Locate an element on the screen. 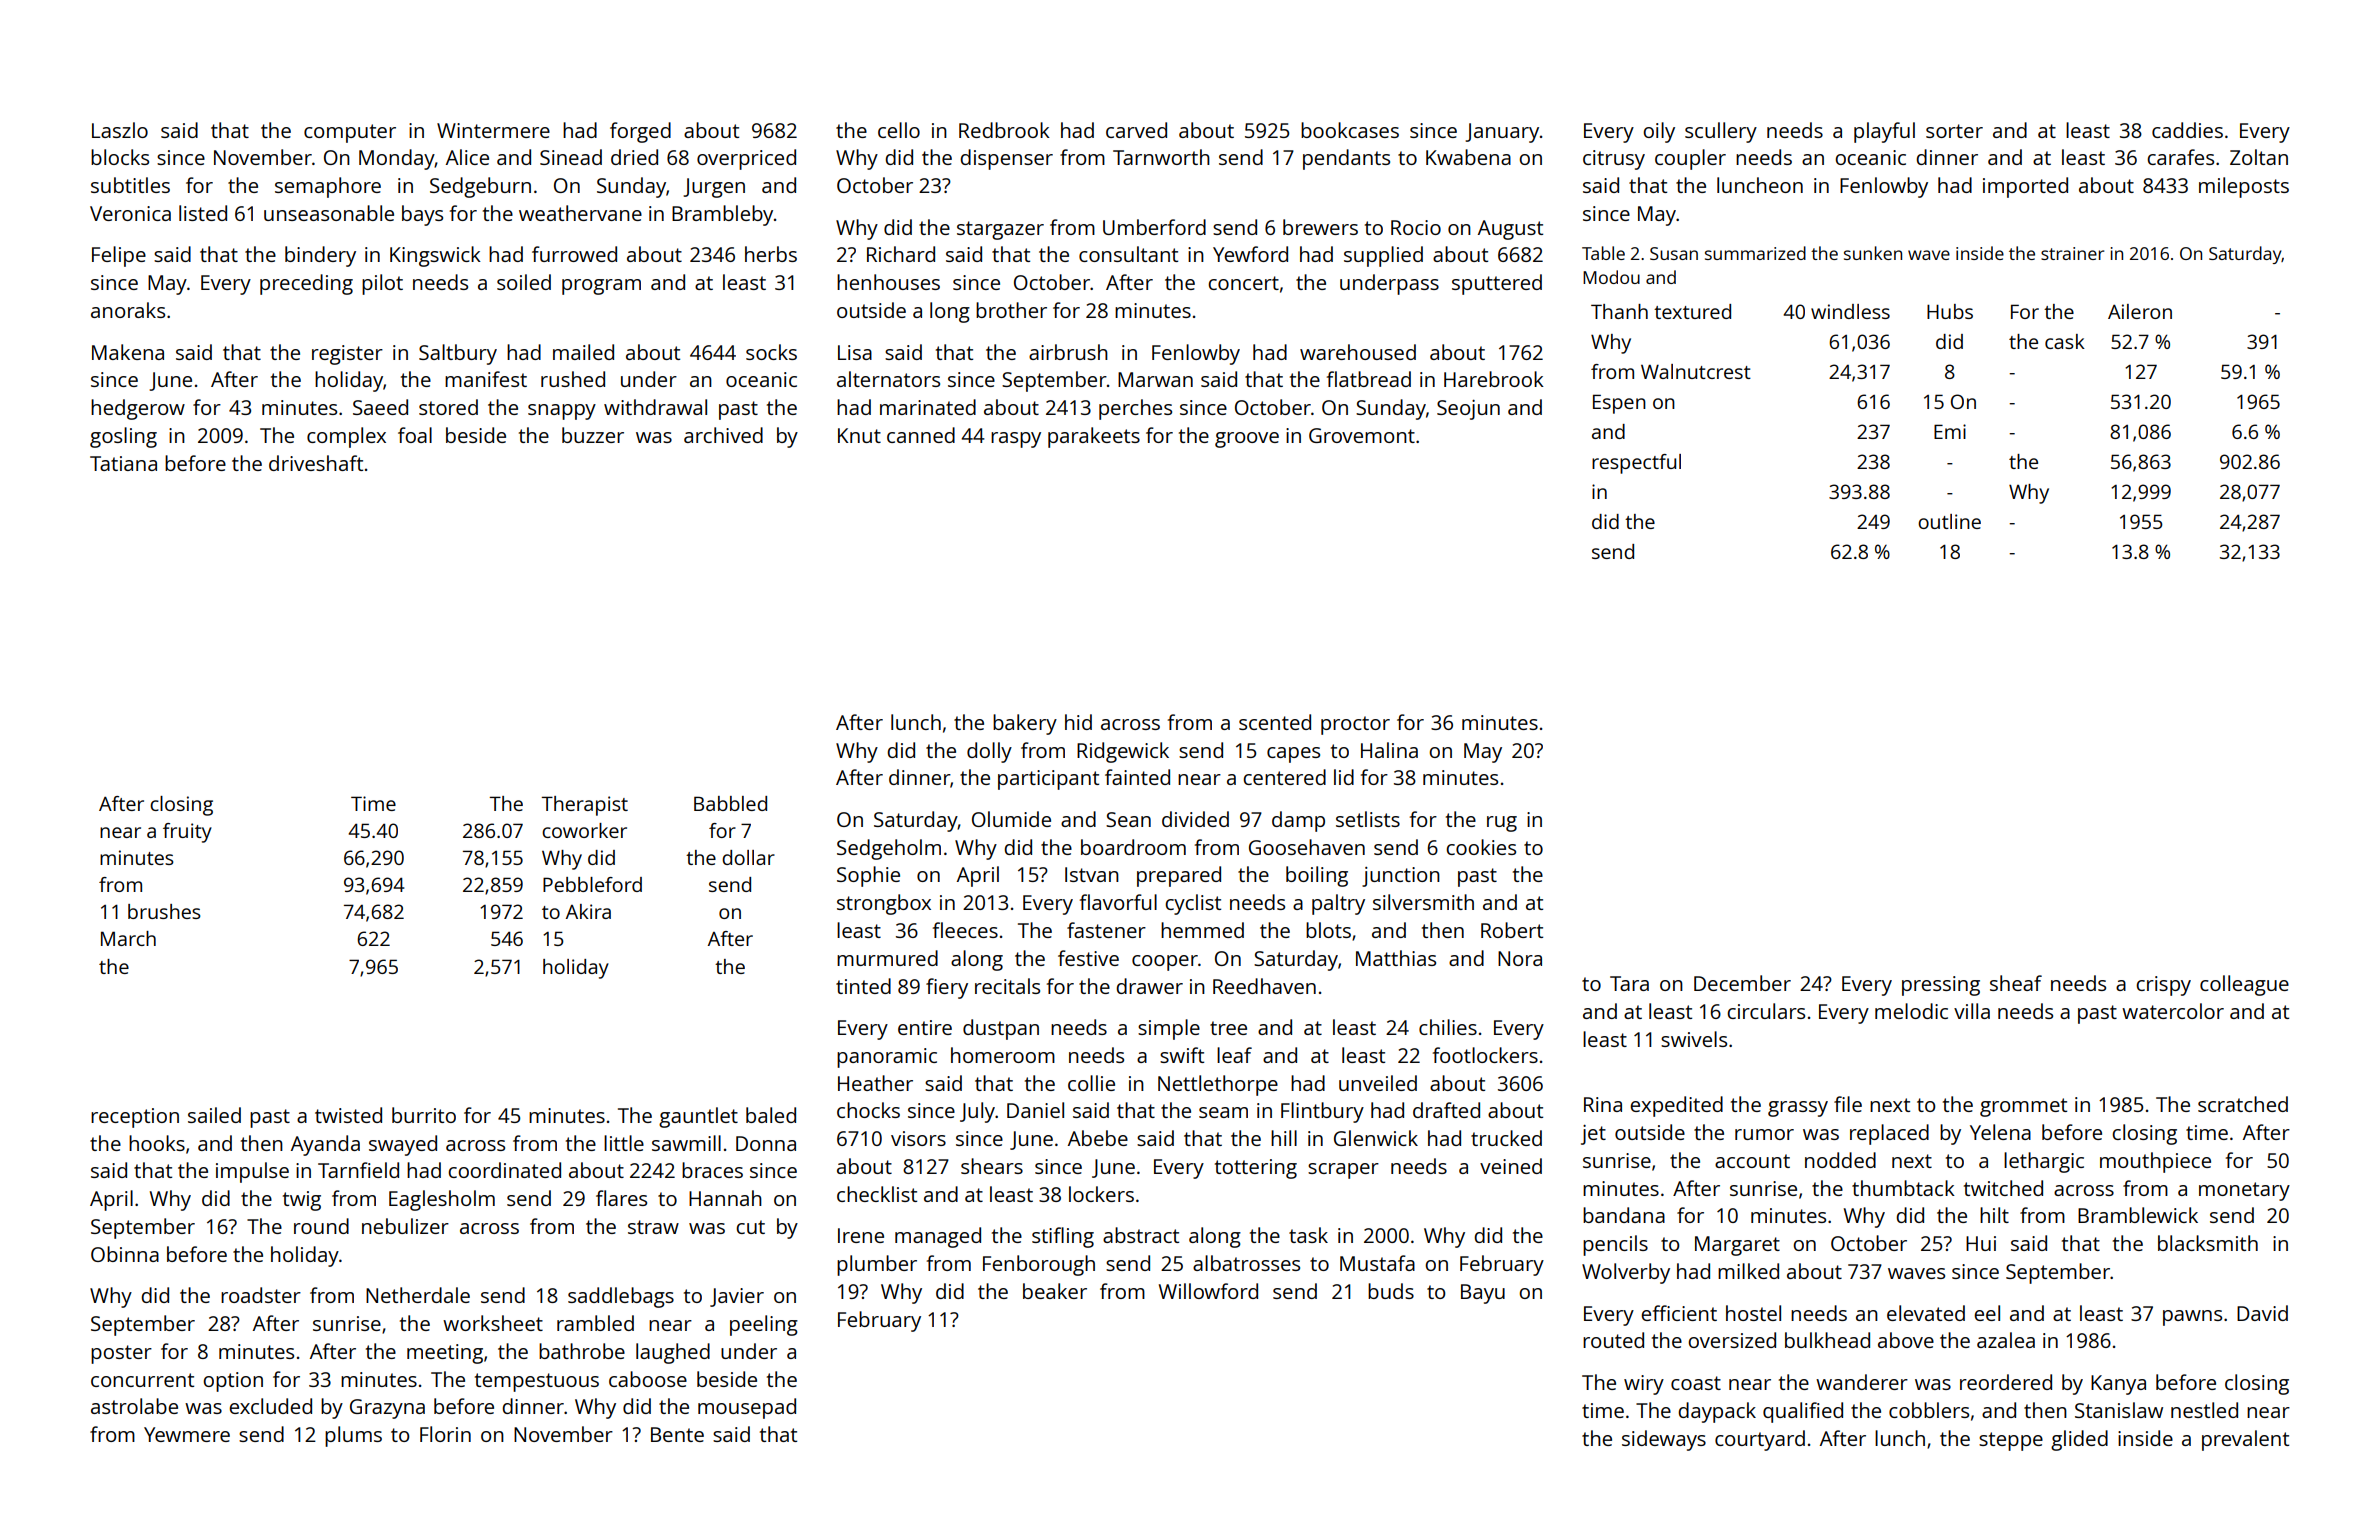  Babbled is located at coordinates (730, 803).
